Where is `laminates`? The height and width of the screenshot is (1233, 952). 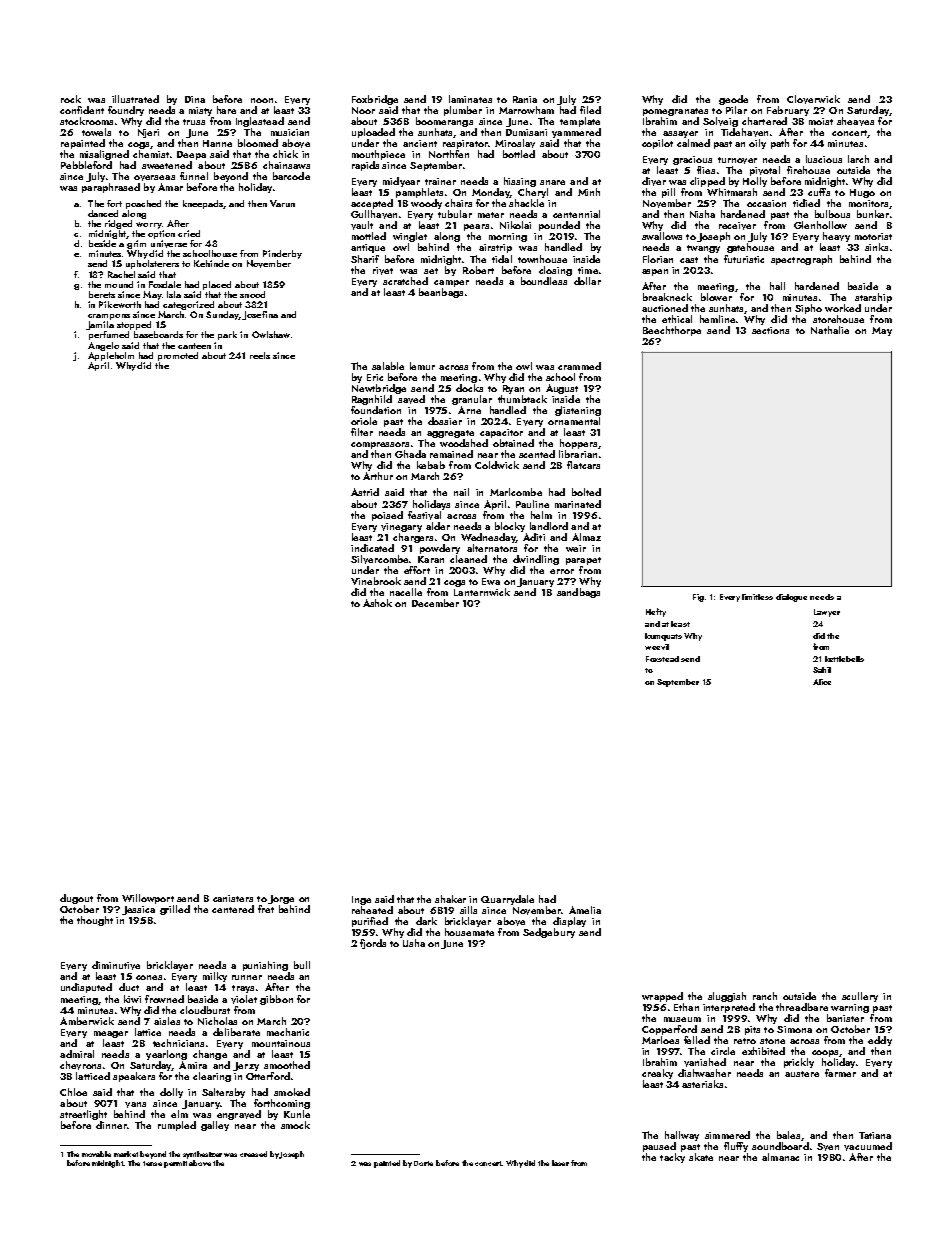 laminates is located at coordinates (470, 99).
